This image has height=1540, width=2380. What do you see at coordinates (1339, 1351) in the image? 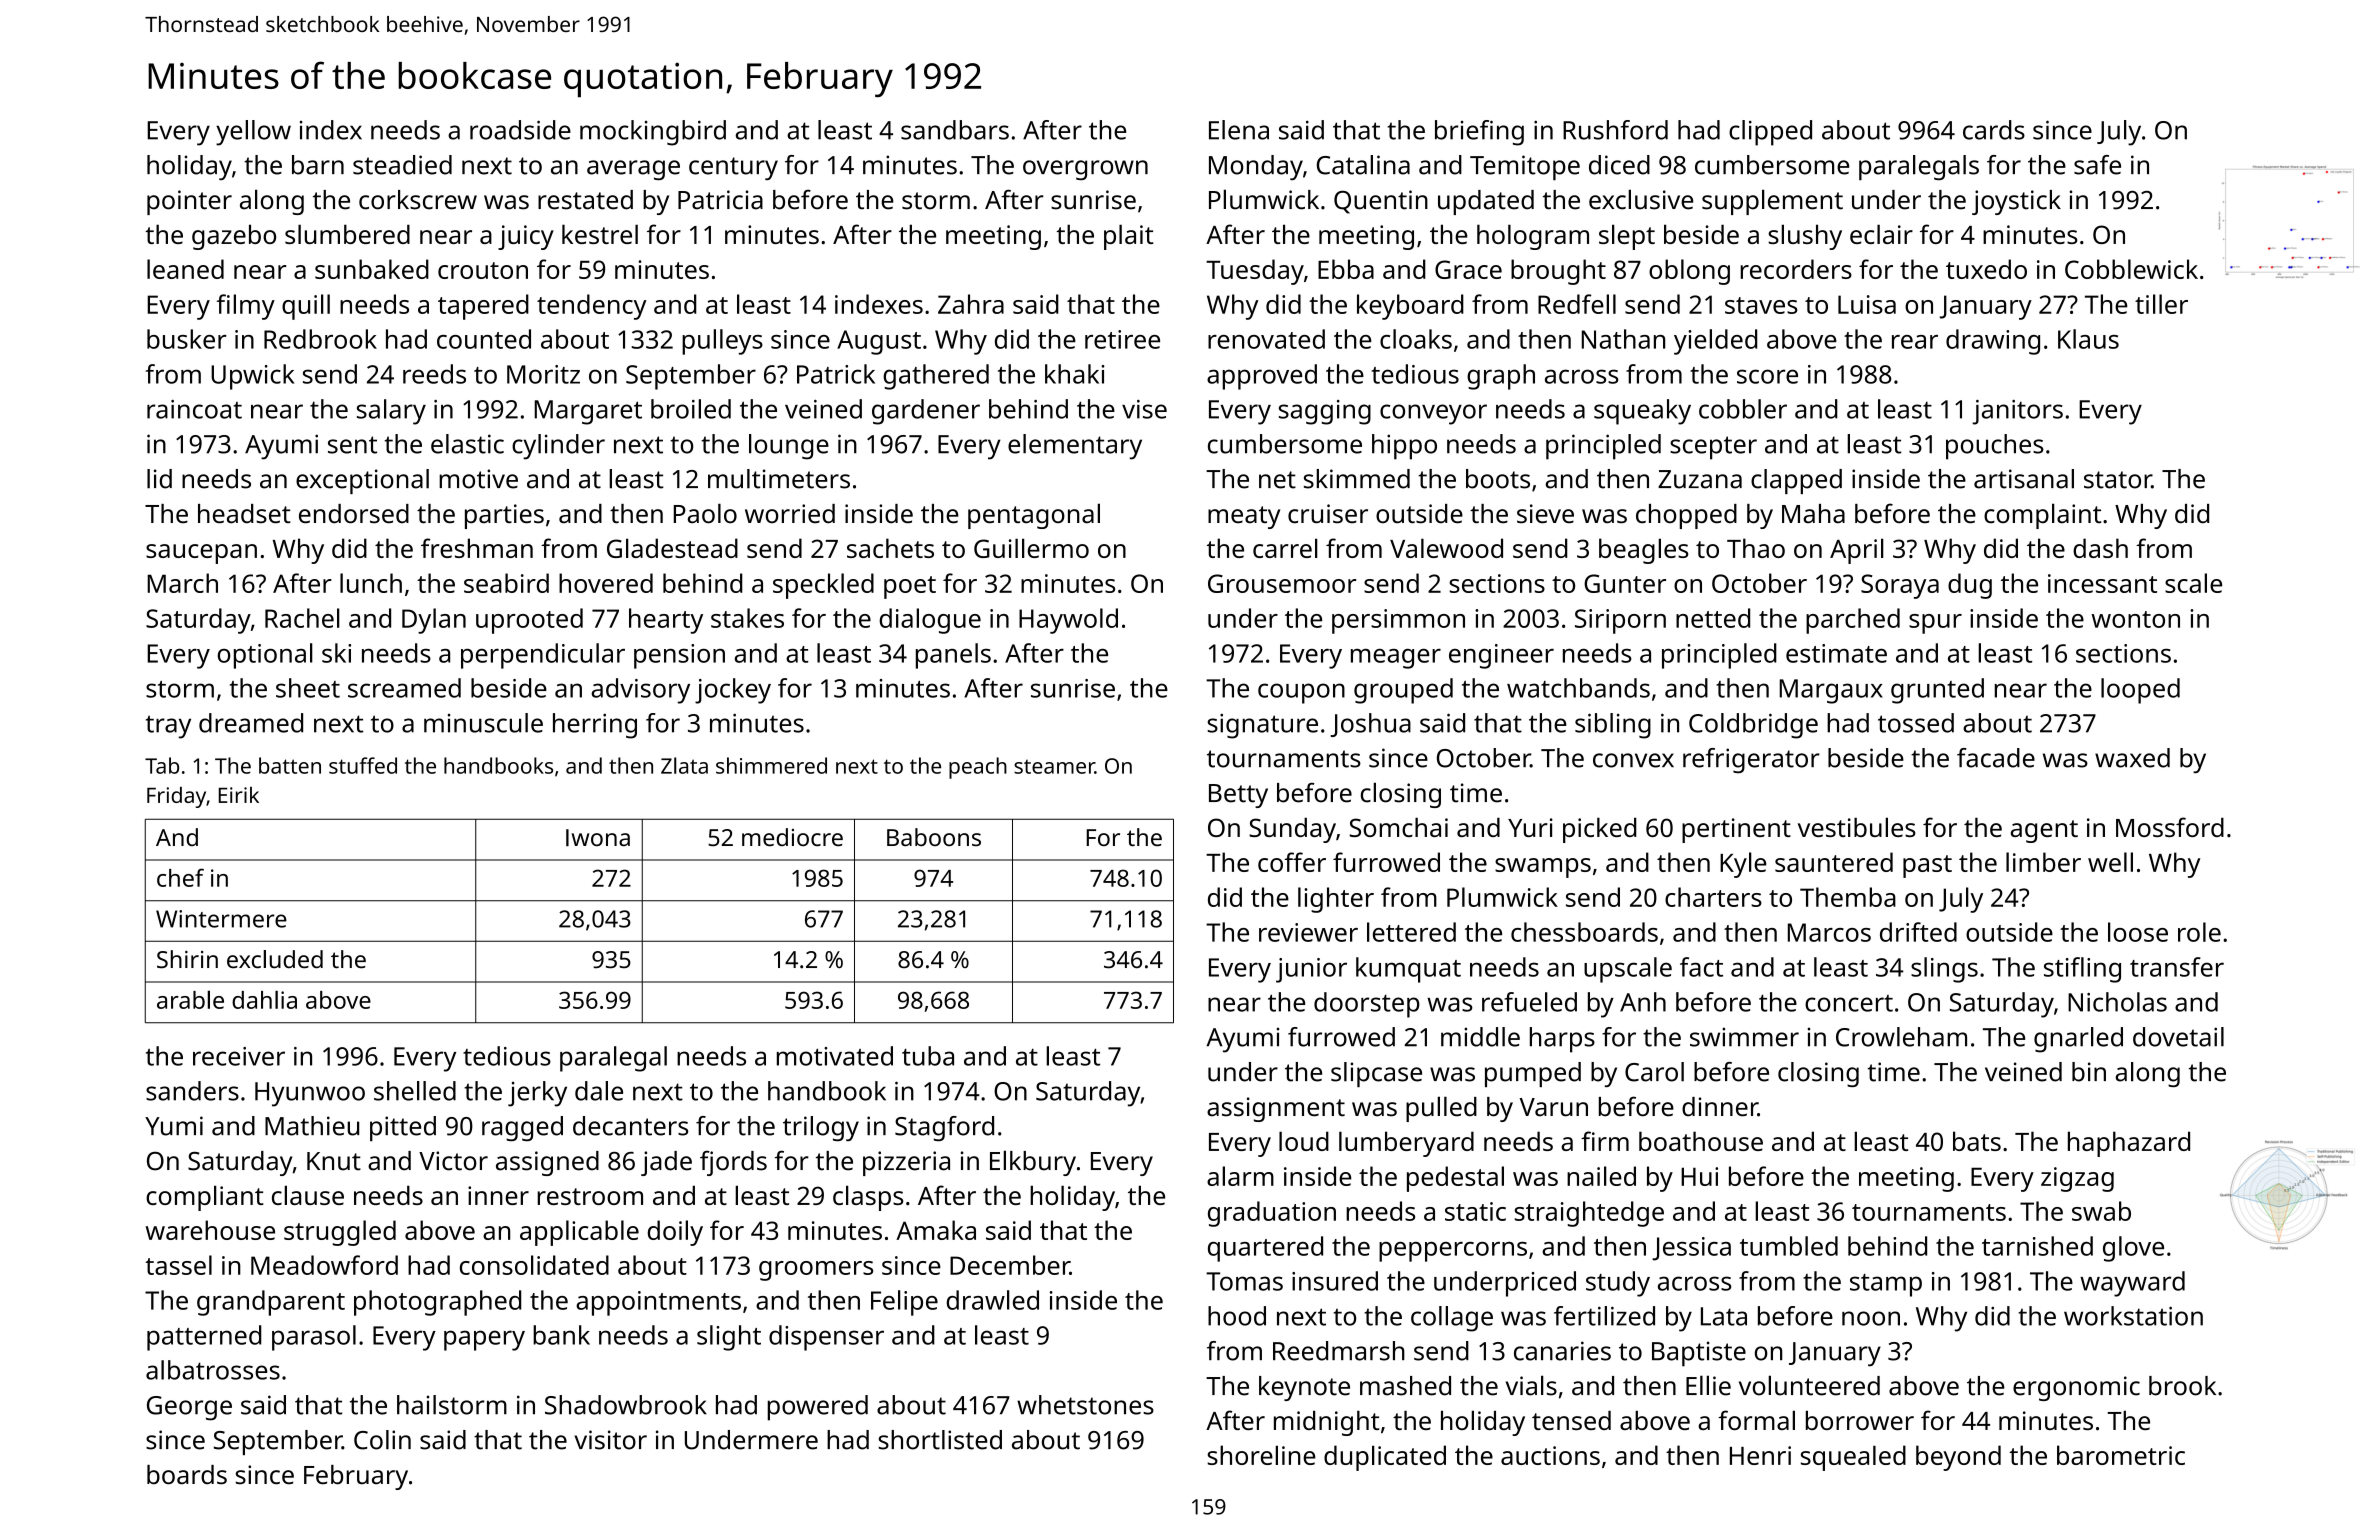
I see `Reedmarsh` at bounding box center [1339, 1351].
